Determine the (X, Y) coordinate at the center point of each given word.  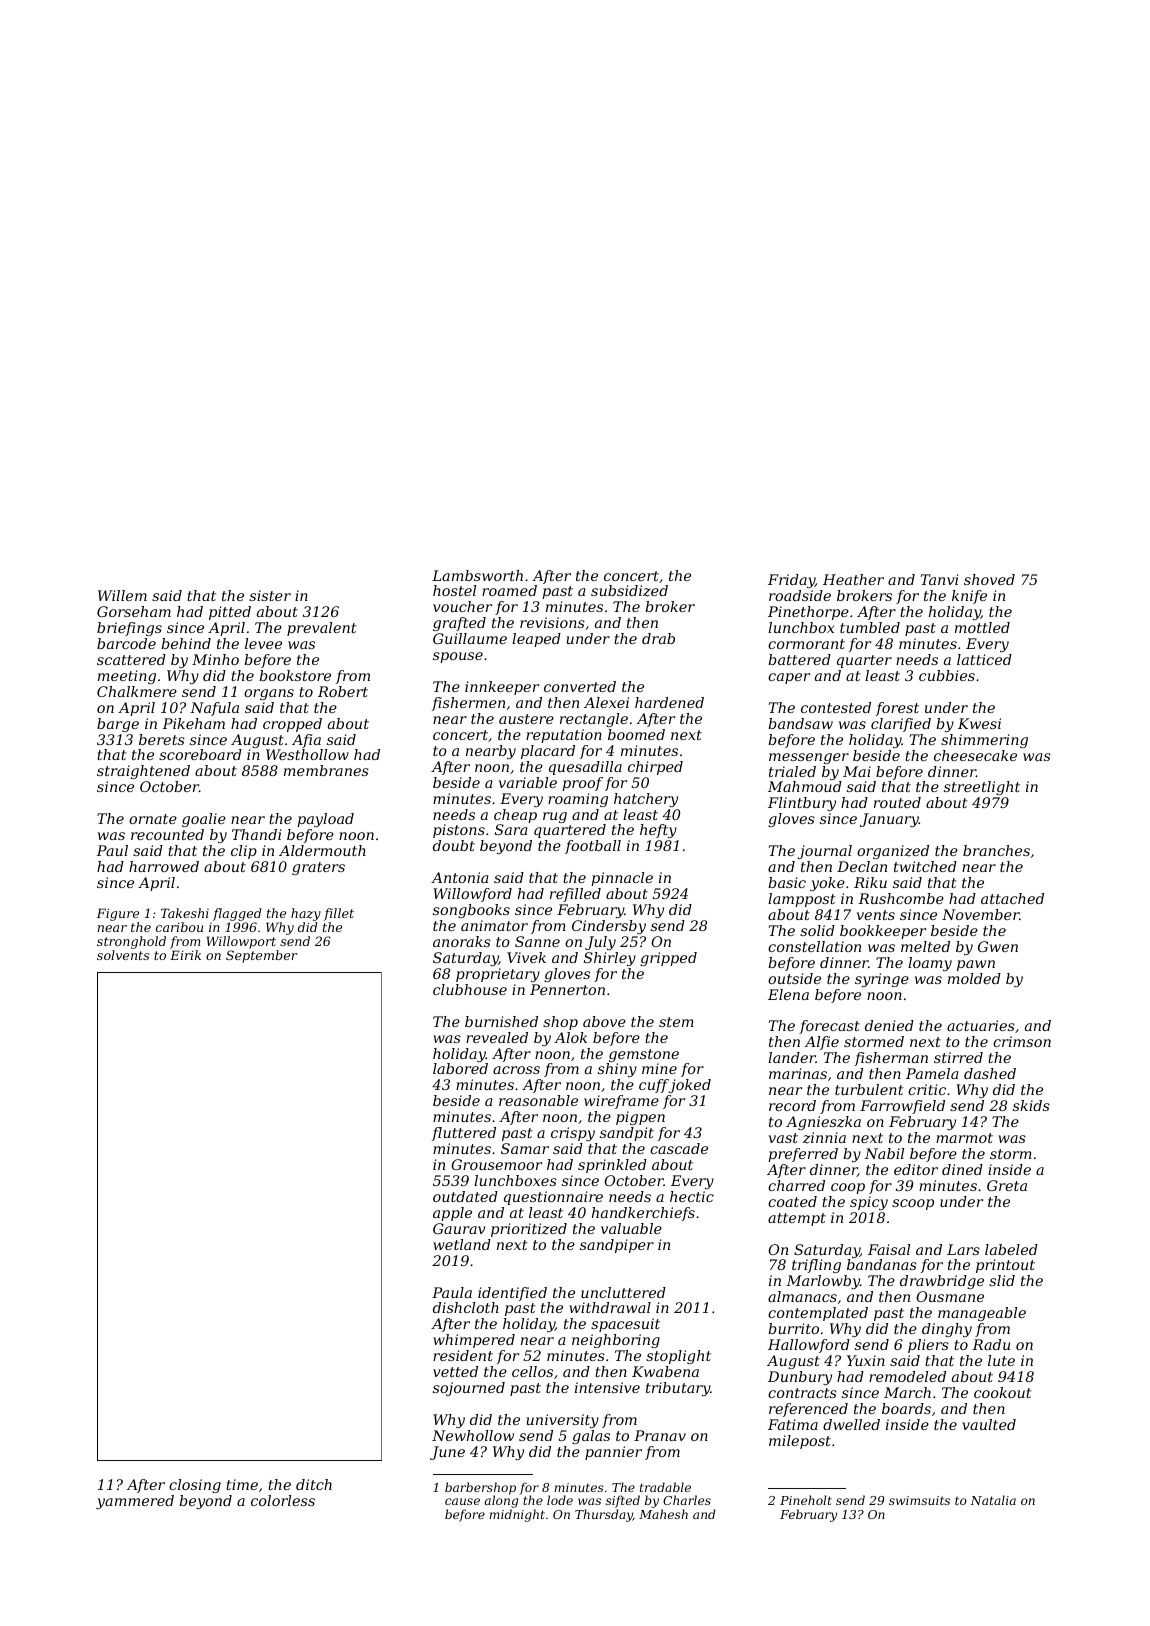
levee (263, 643)
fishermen (468, 704)
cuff (654, 1086)
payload (325, 820)
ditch (314, 1484)
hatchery (646, 800)
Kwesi (979, 723)
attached (1012, 898)
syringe (882, 980)
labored (460, 1068)
